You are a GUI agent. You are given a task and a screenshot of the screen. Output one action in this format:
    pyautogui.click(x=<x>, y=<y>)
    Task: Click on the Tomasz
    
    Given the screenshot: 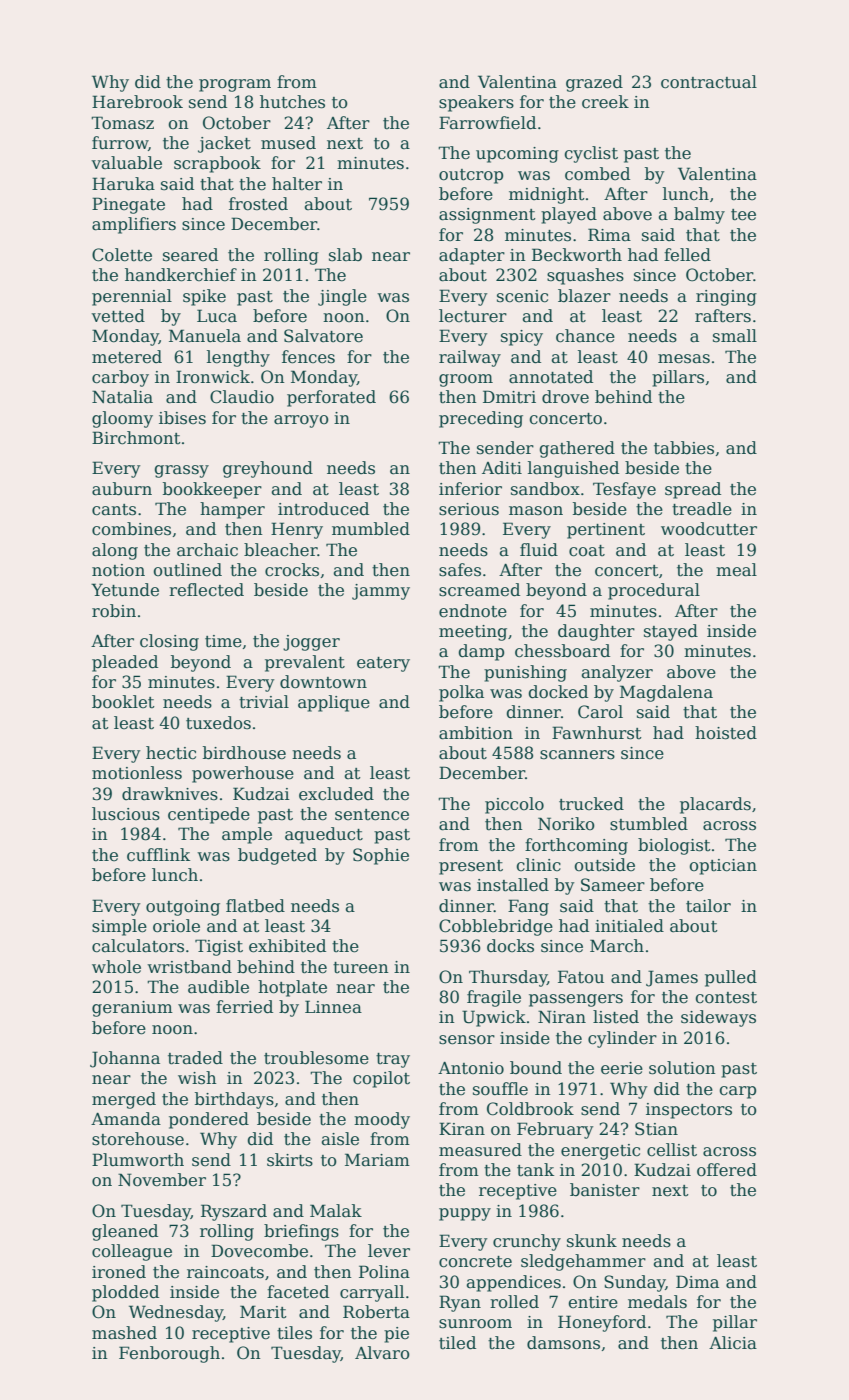 What is the action you would take?
    pyautogui.click(x=122, y=123)
